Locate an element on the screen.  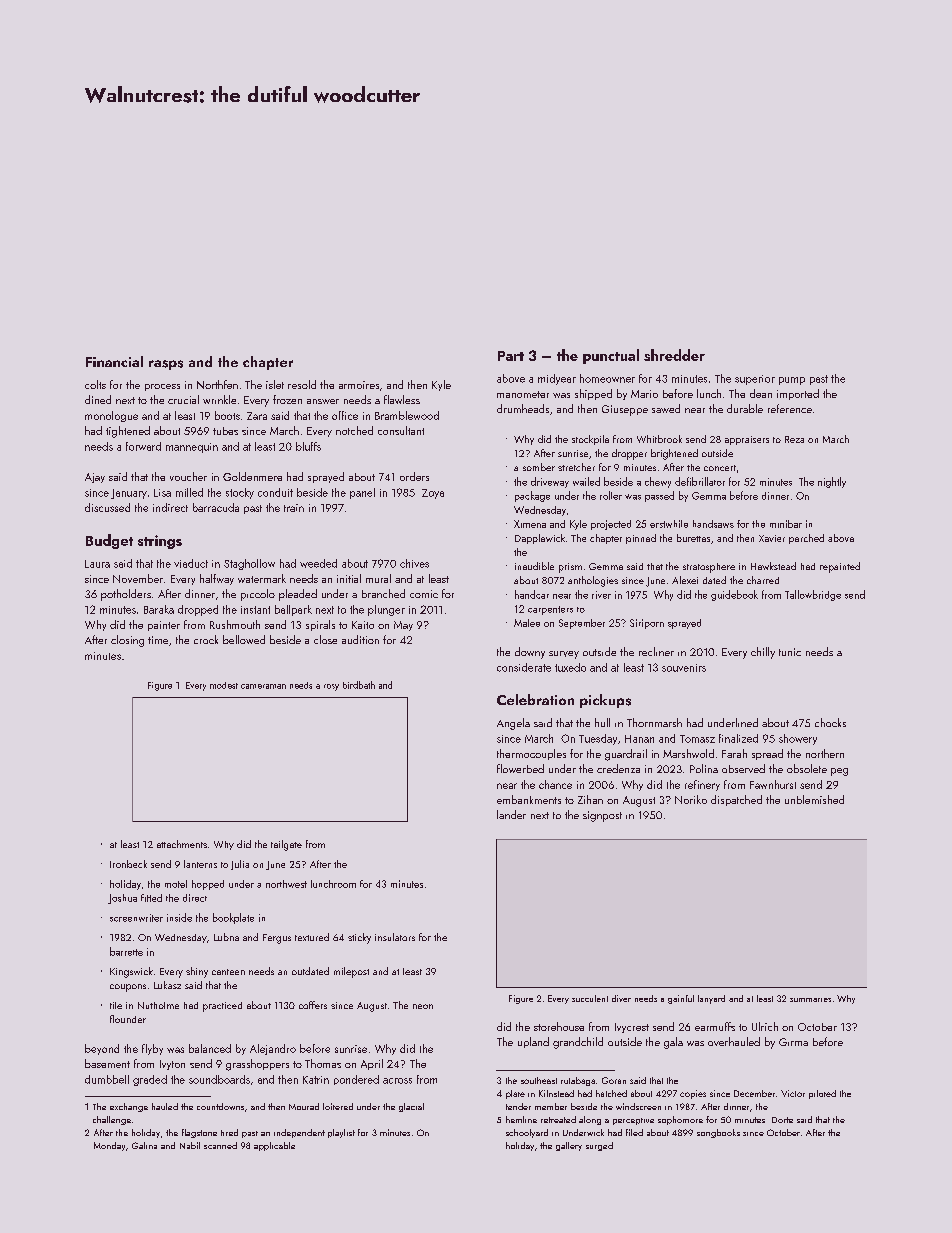
signpost is located at coordinates (602, 816).
